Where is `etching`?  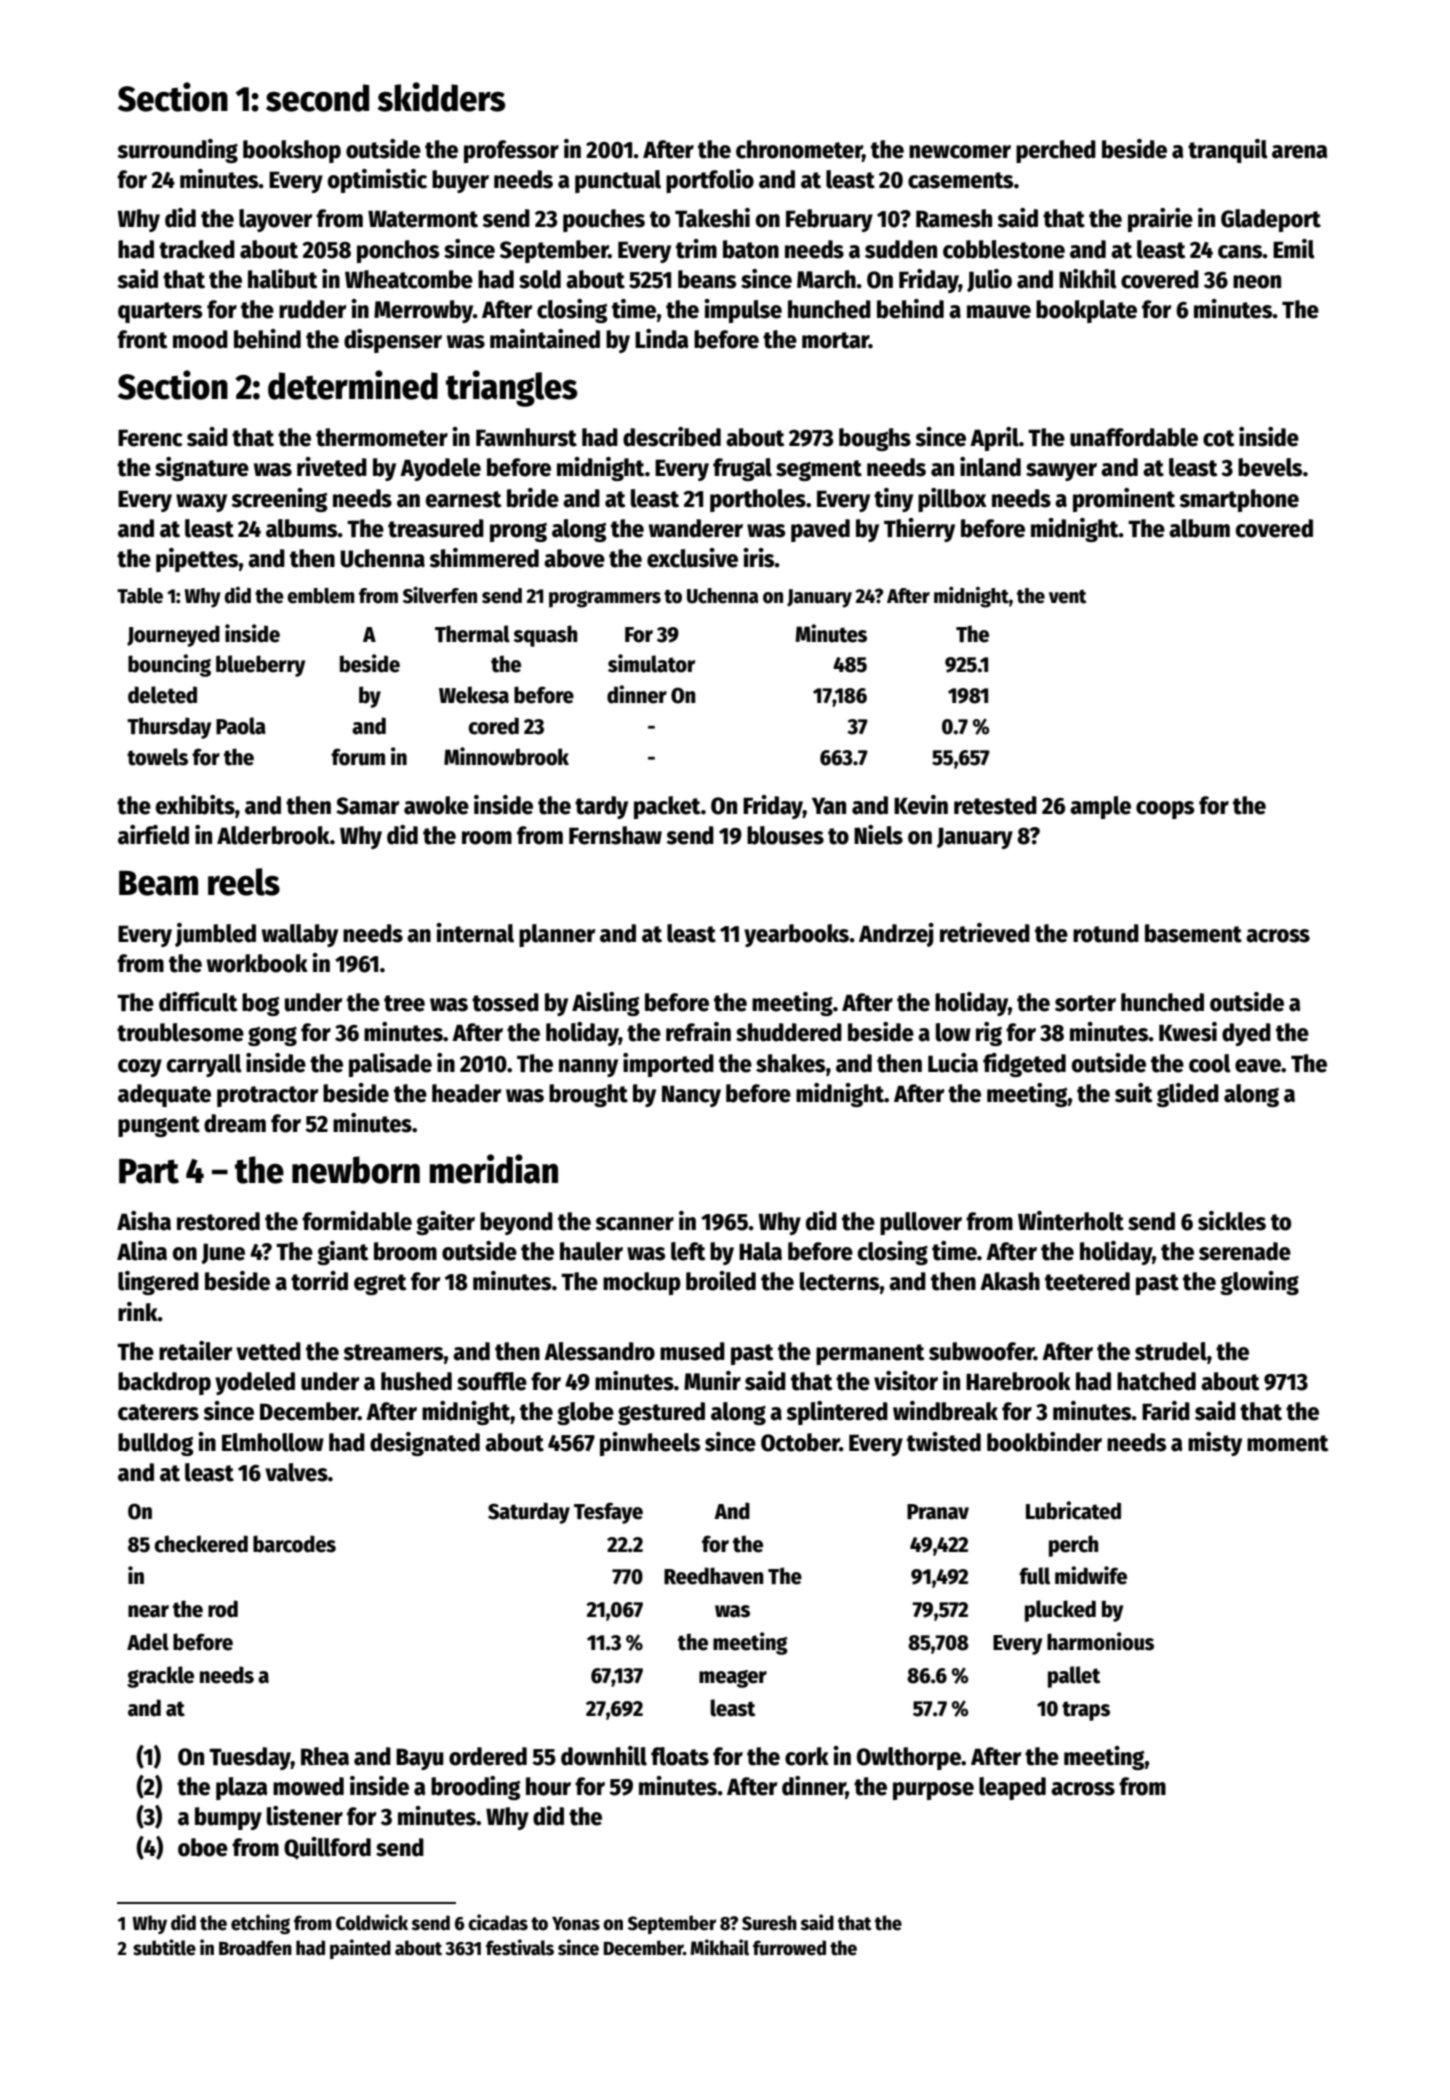
etching is located at coordinates (260, 1924).
